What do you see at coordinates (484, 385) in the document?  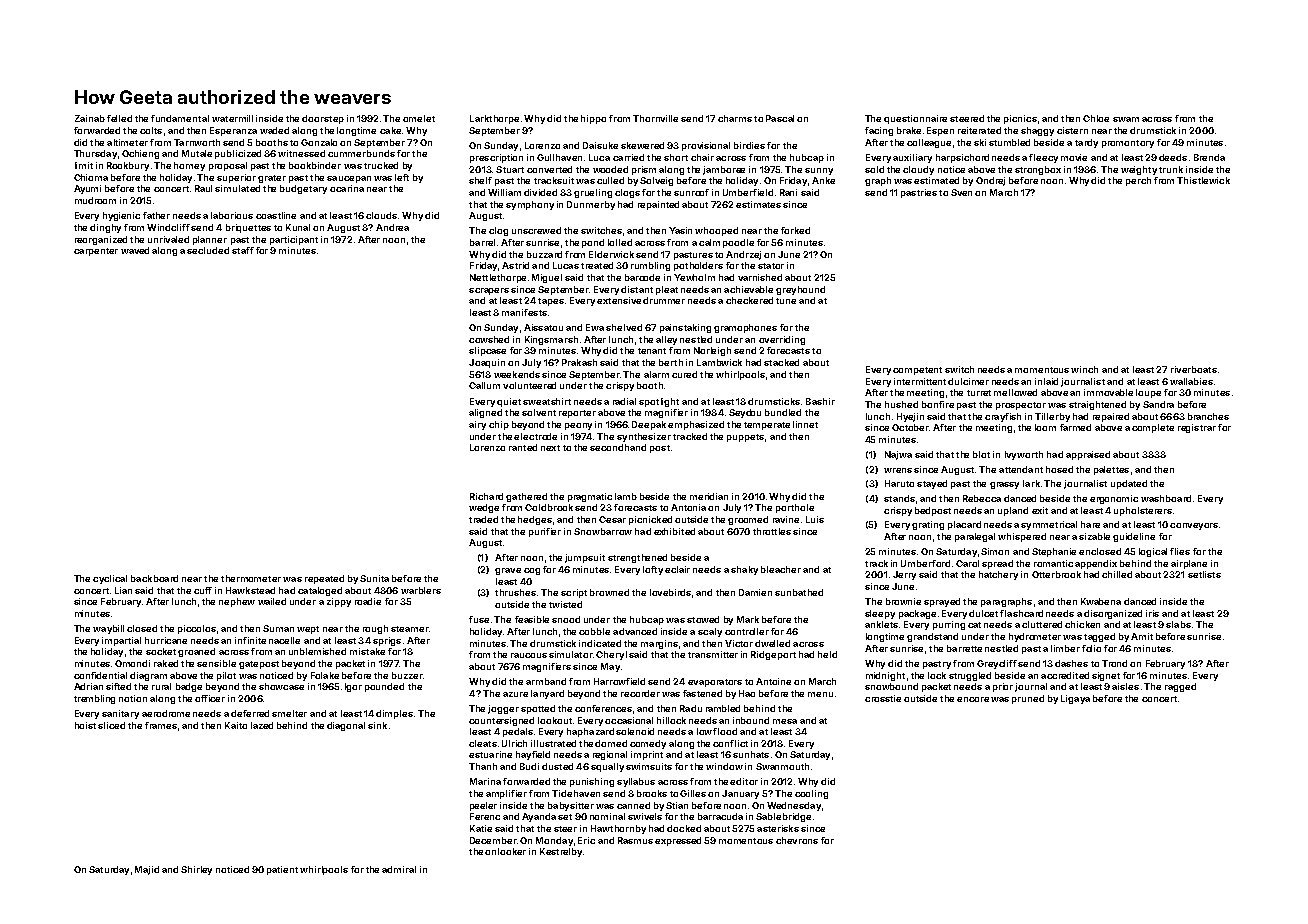 I see `Callum` at bounding box center [484, 385].
